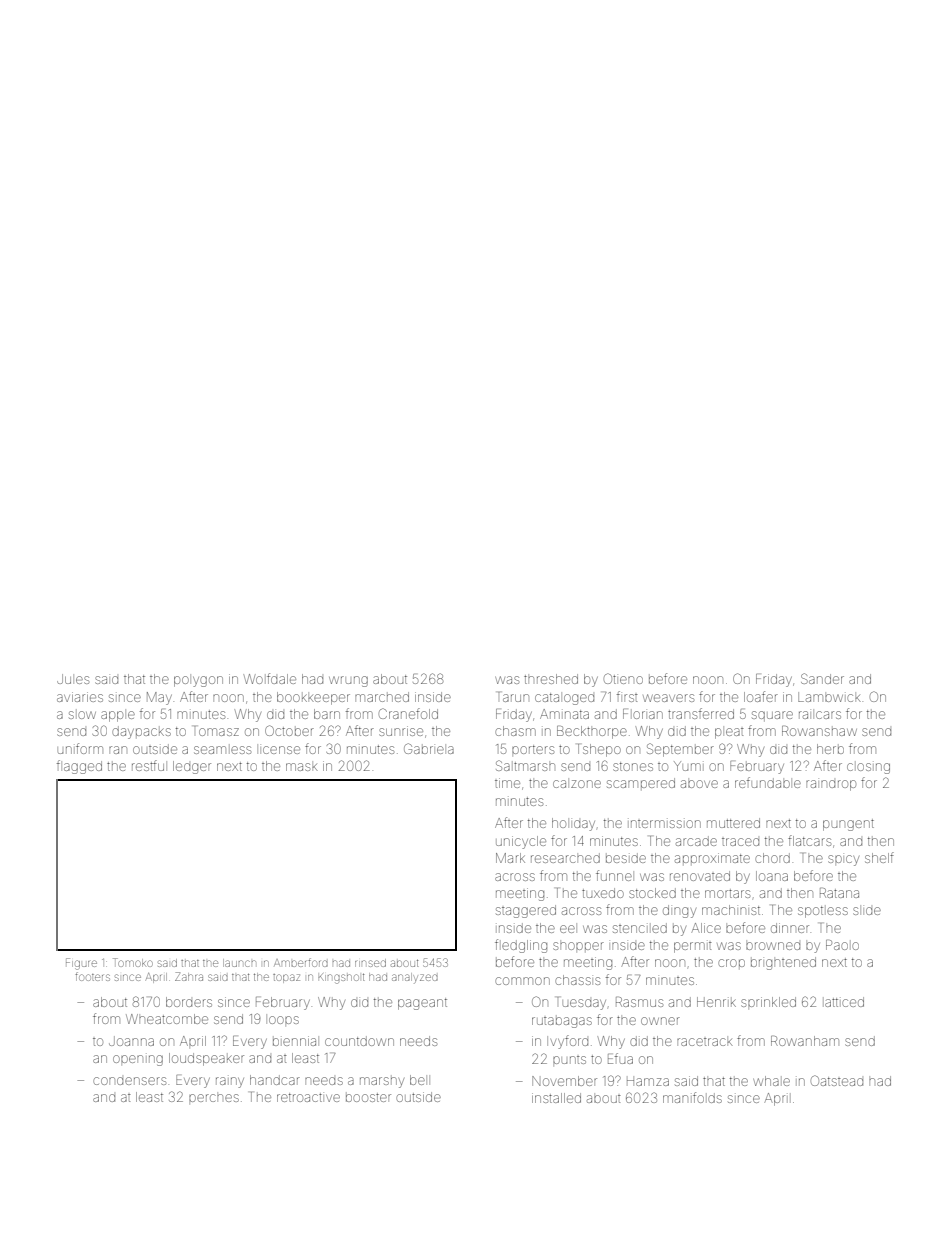  What do you see at coordinates (73, 679) in the screenshot?
I see `Jules` at bounding box center [73, 679].
